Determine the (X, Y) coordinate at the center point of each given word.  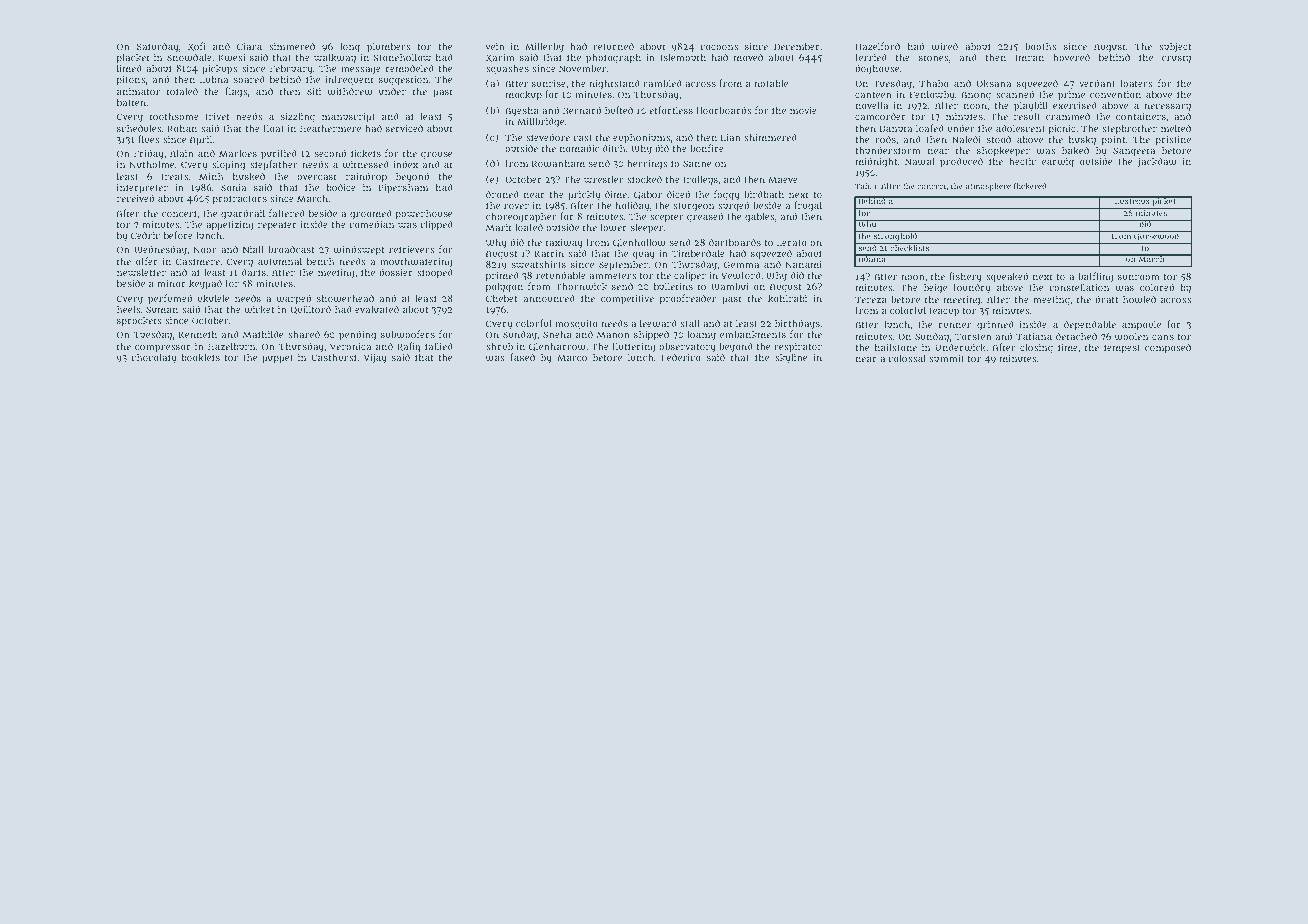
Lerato (792, 242)
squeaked (1007, 277)
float (273, 128)
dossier (396, 272)
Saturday (158, 47)
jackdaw (1157, 162)
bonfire (707, 148)
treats (174, 176)
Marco (572, 358)
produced (961, 162)
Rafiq (409, 347)
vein (495, 46)
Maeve (783, 180)
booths (1041, 46)
